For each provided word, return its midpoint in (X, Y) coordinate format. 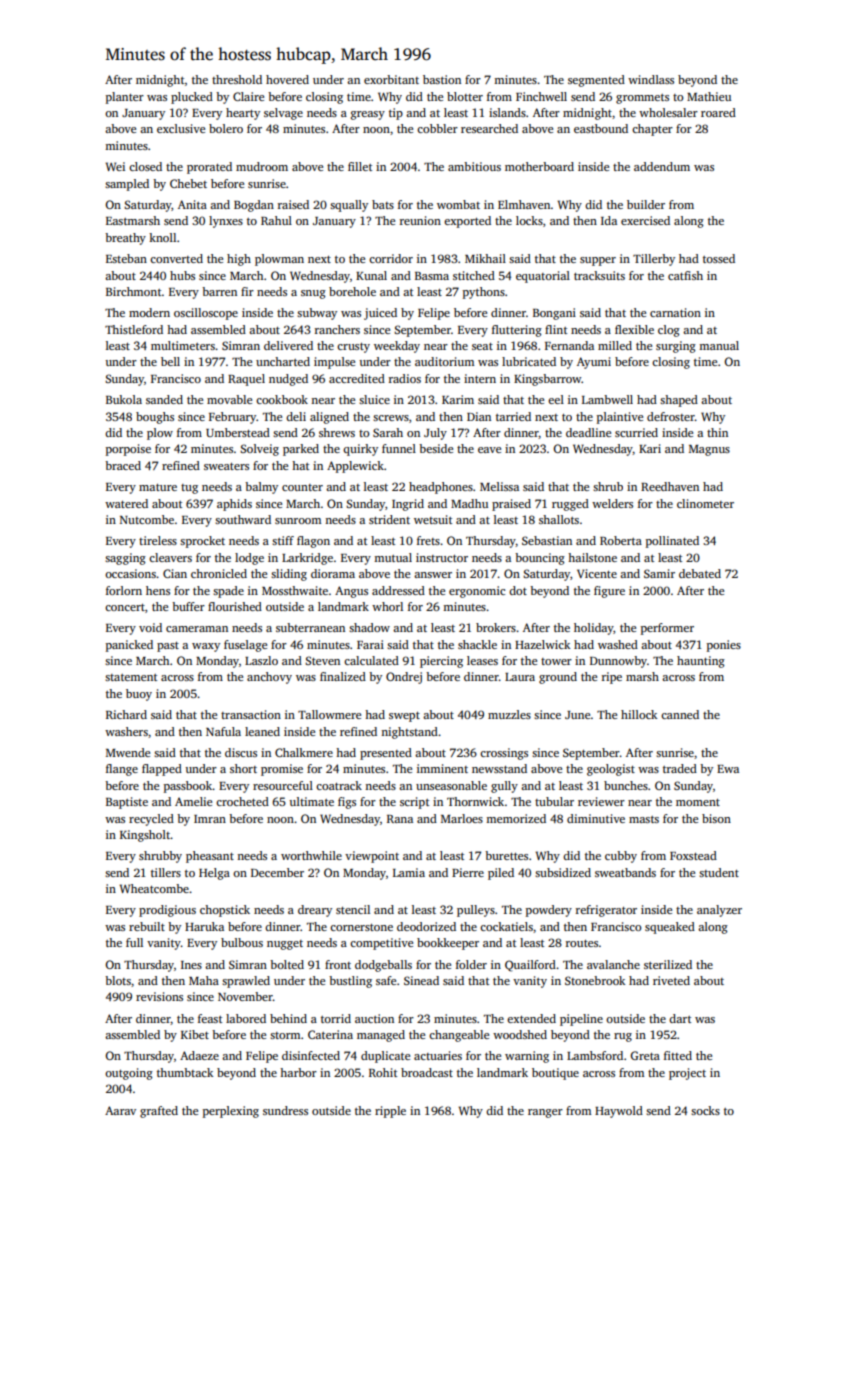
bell (170, 361)
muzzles (509, 714)
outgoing (129, 1074)
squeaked (670, 928)
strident (389, 519)
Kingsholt (145, 836)
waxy (206, 647)
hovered (287, 79)
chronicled (219, 573)
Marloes (462, 818)
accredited (357, 378)
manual (719, 345)
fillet (360, 166)
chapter (652, 130)
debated (700, 573)
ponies (724, 646)
